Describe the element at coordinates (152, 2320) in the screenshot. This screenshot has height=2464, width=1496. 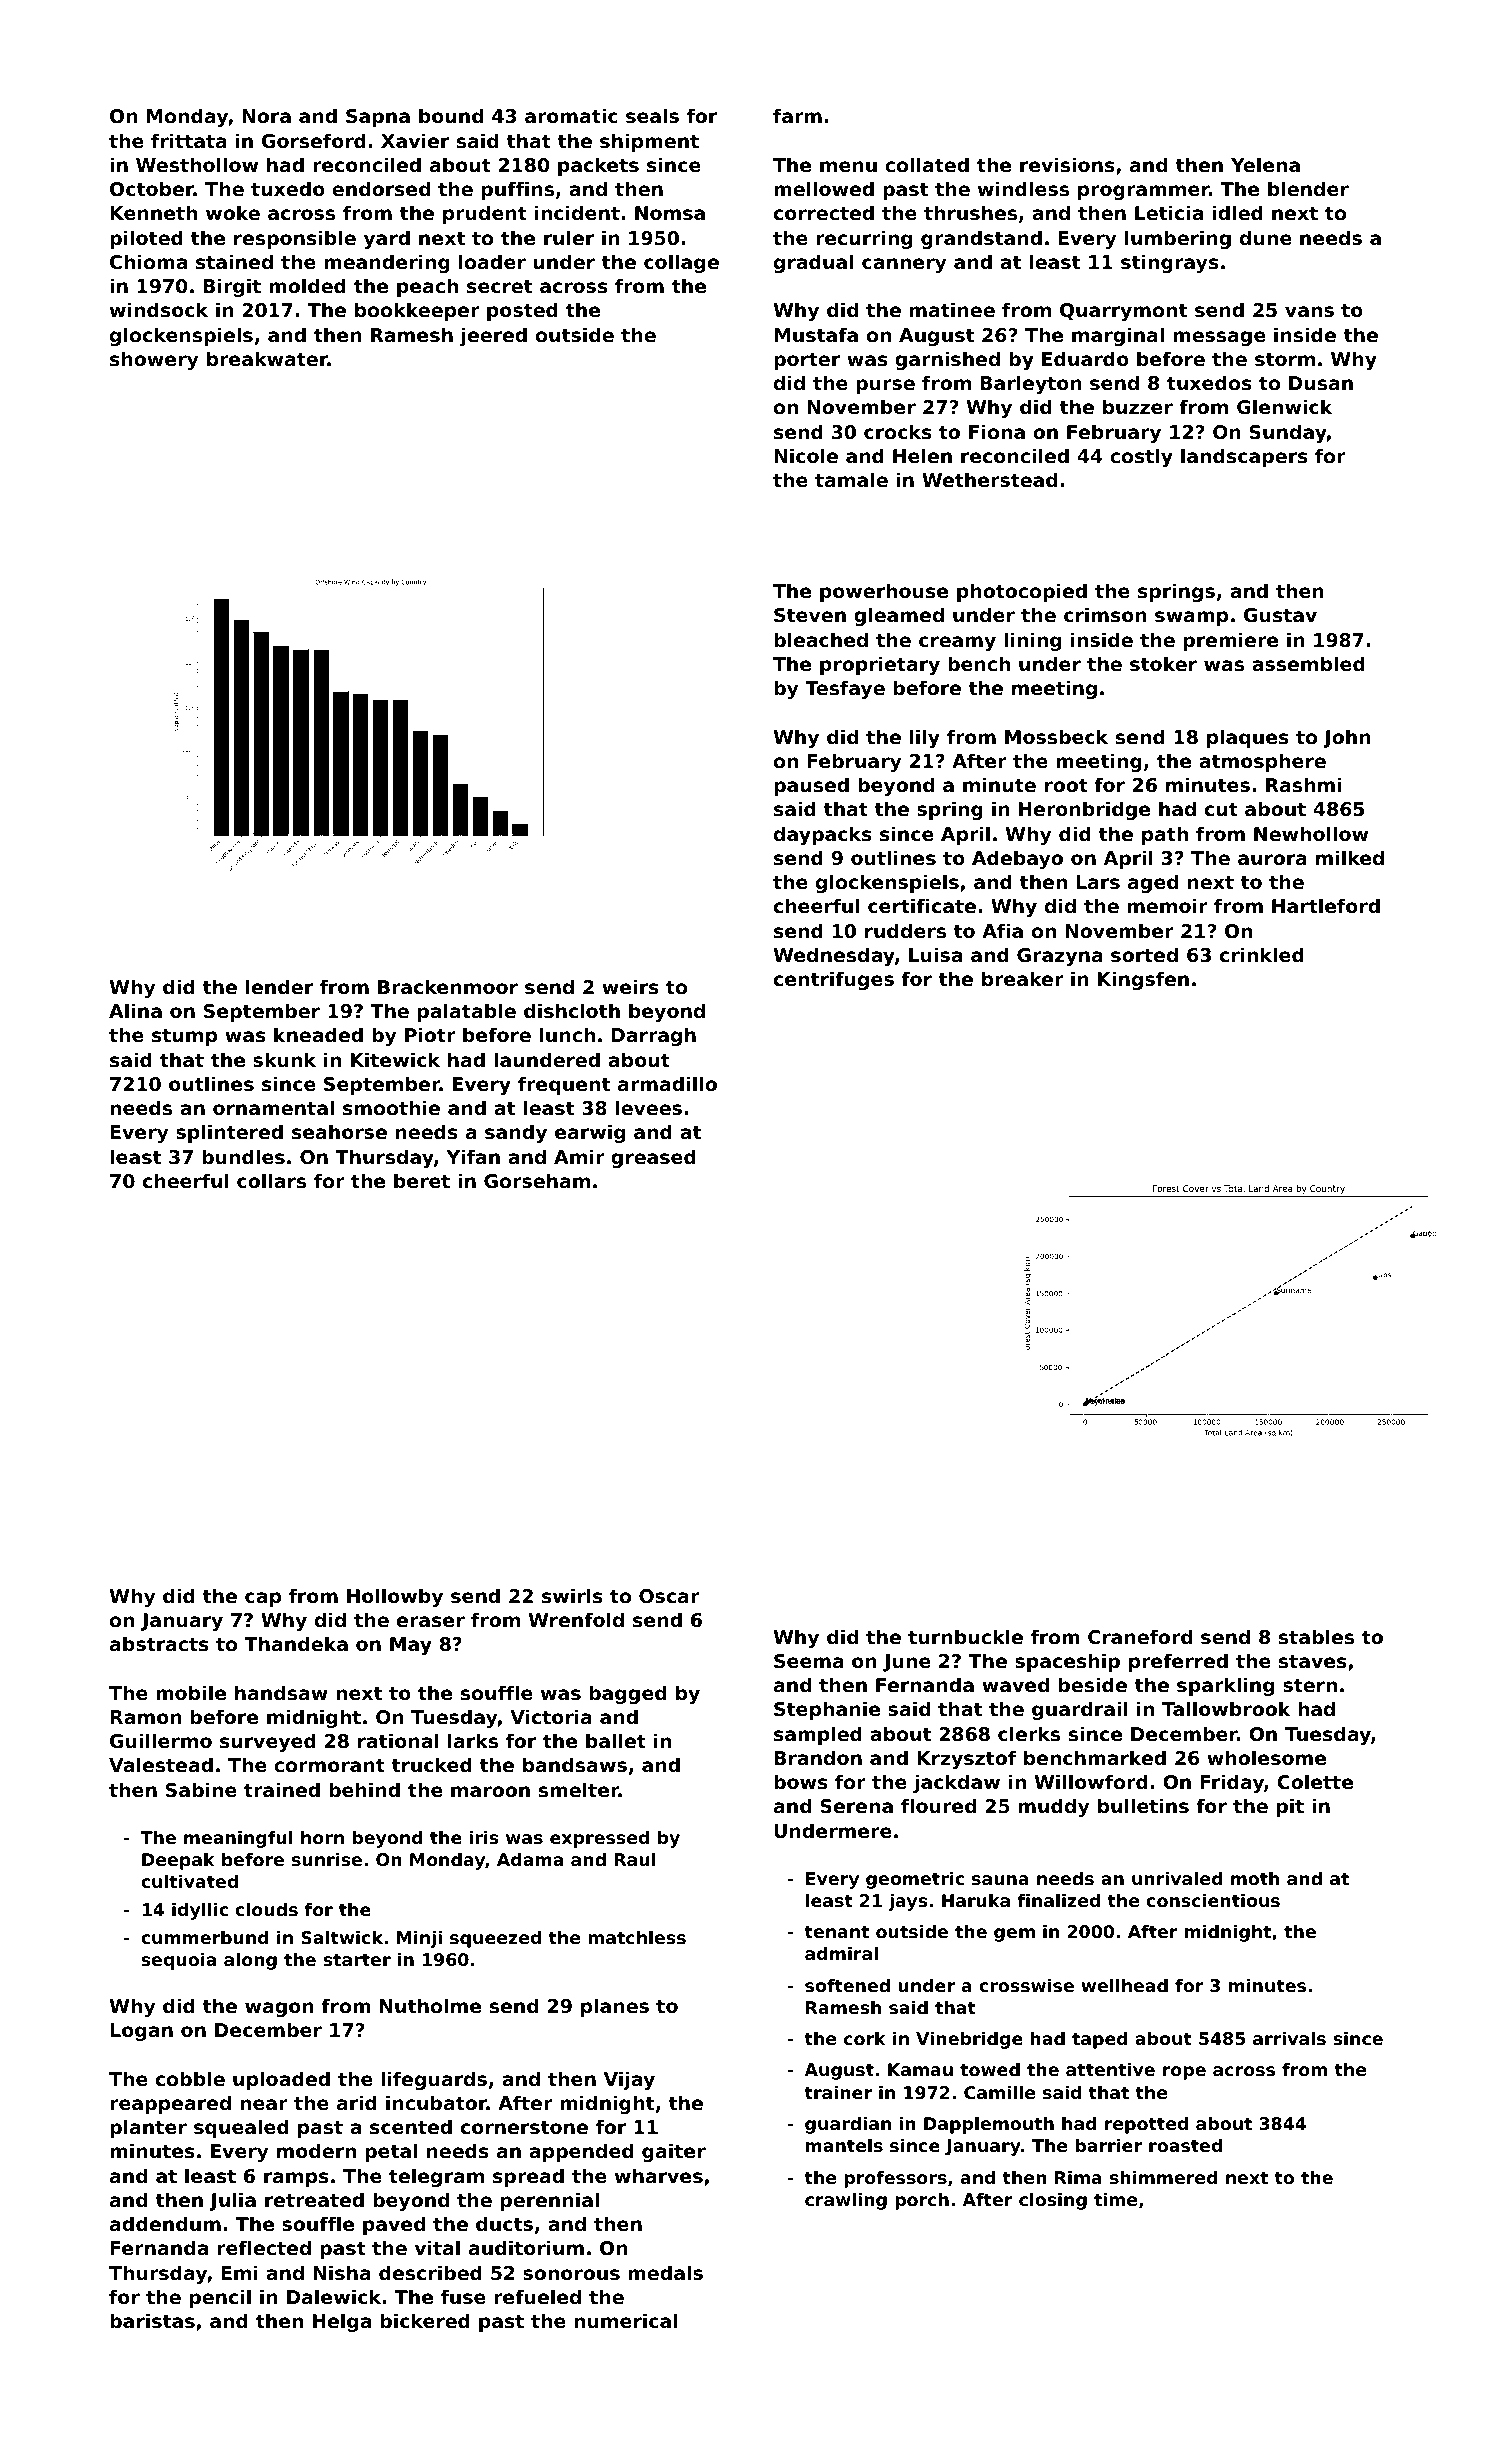
I see `baristas` at that location.
